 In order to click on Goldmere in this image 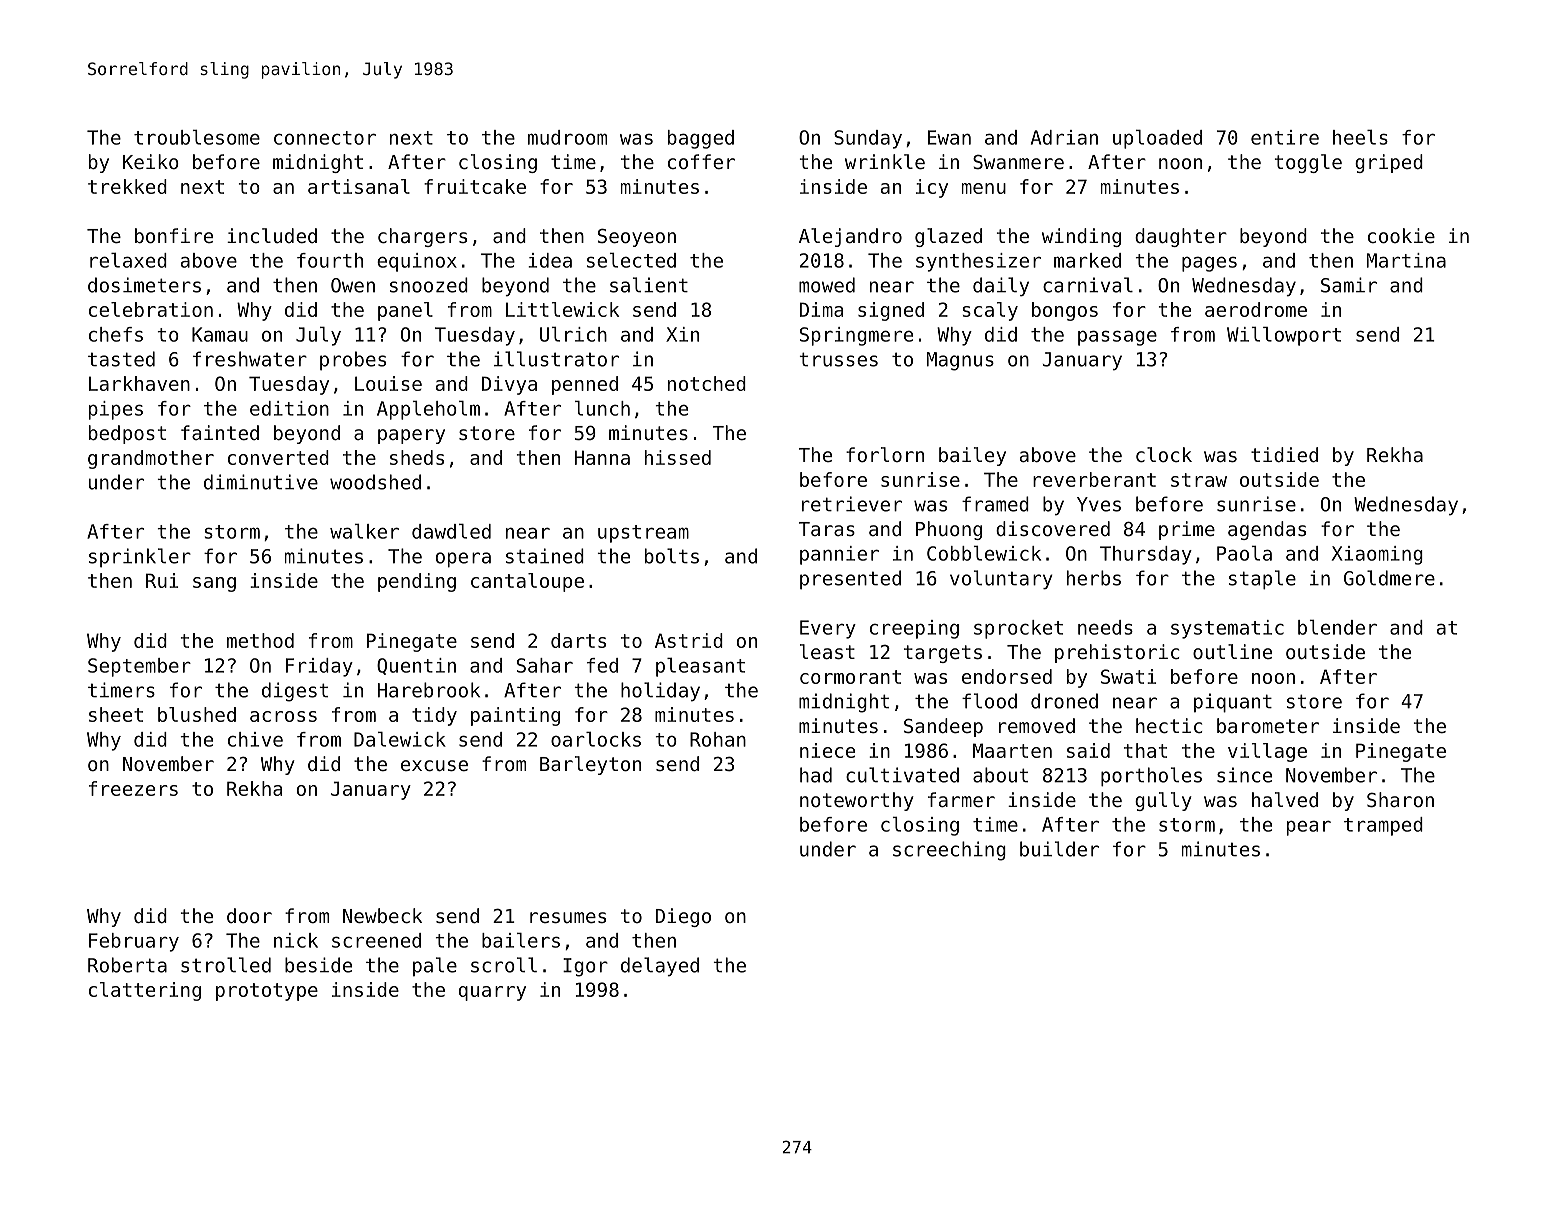, I will do `click(1389, 578)`.
